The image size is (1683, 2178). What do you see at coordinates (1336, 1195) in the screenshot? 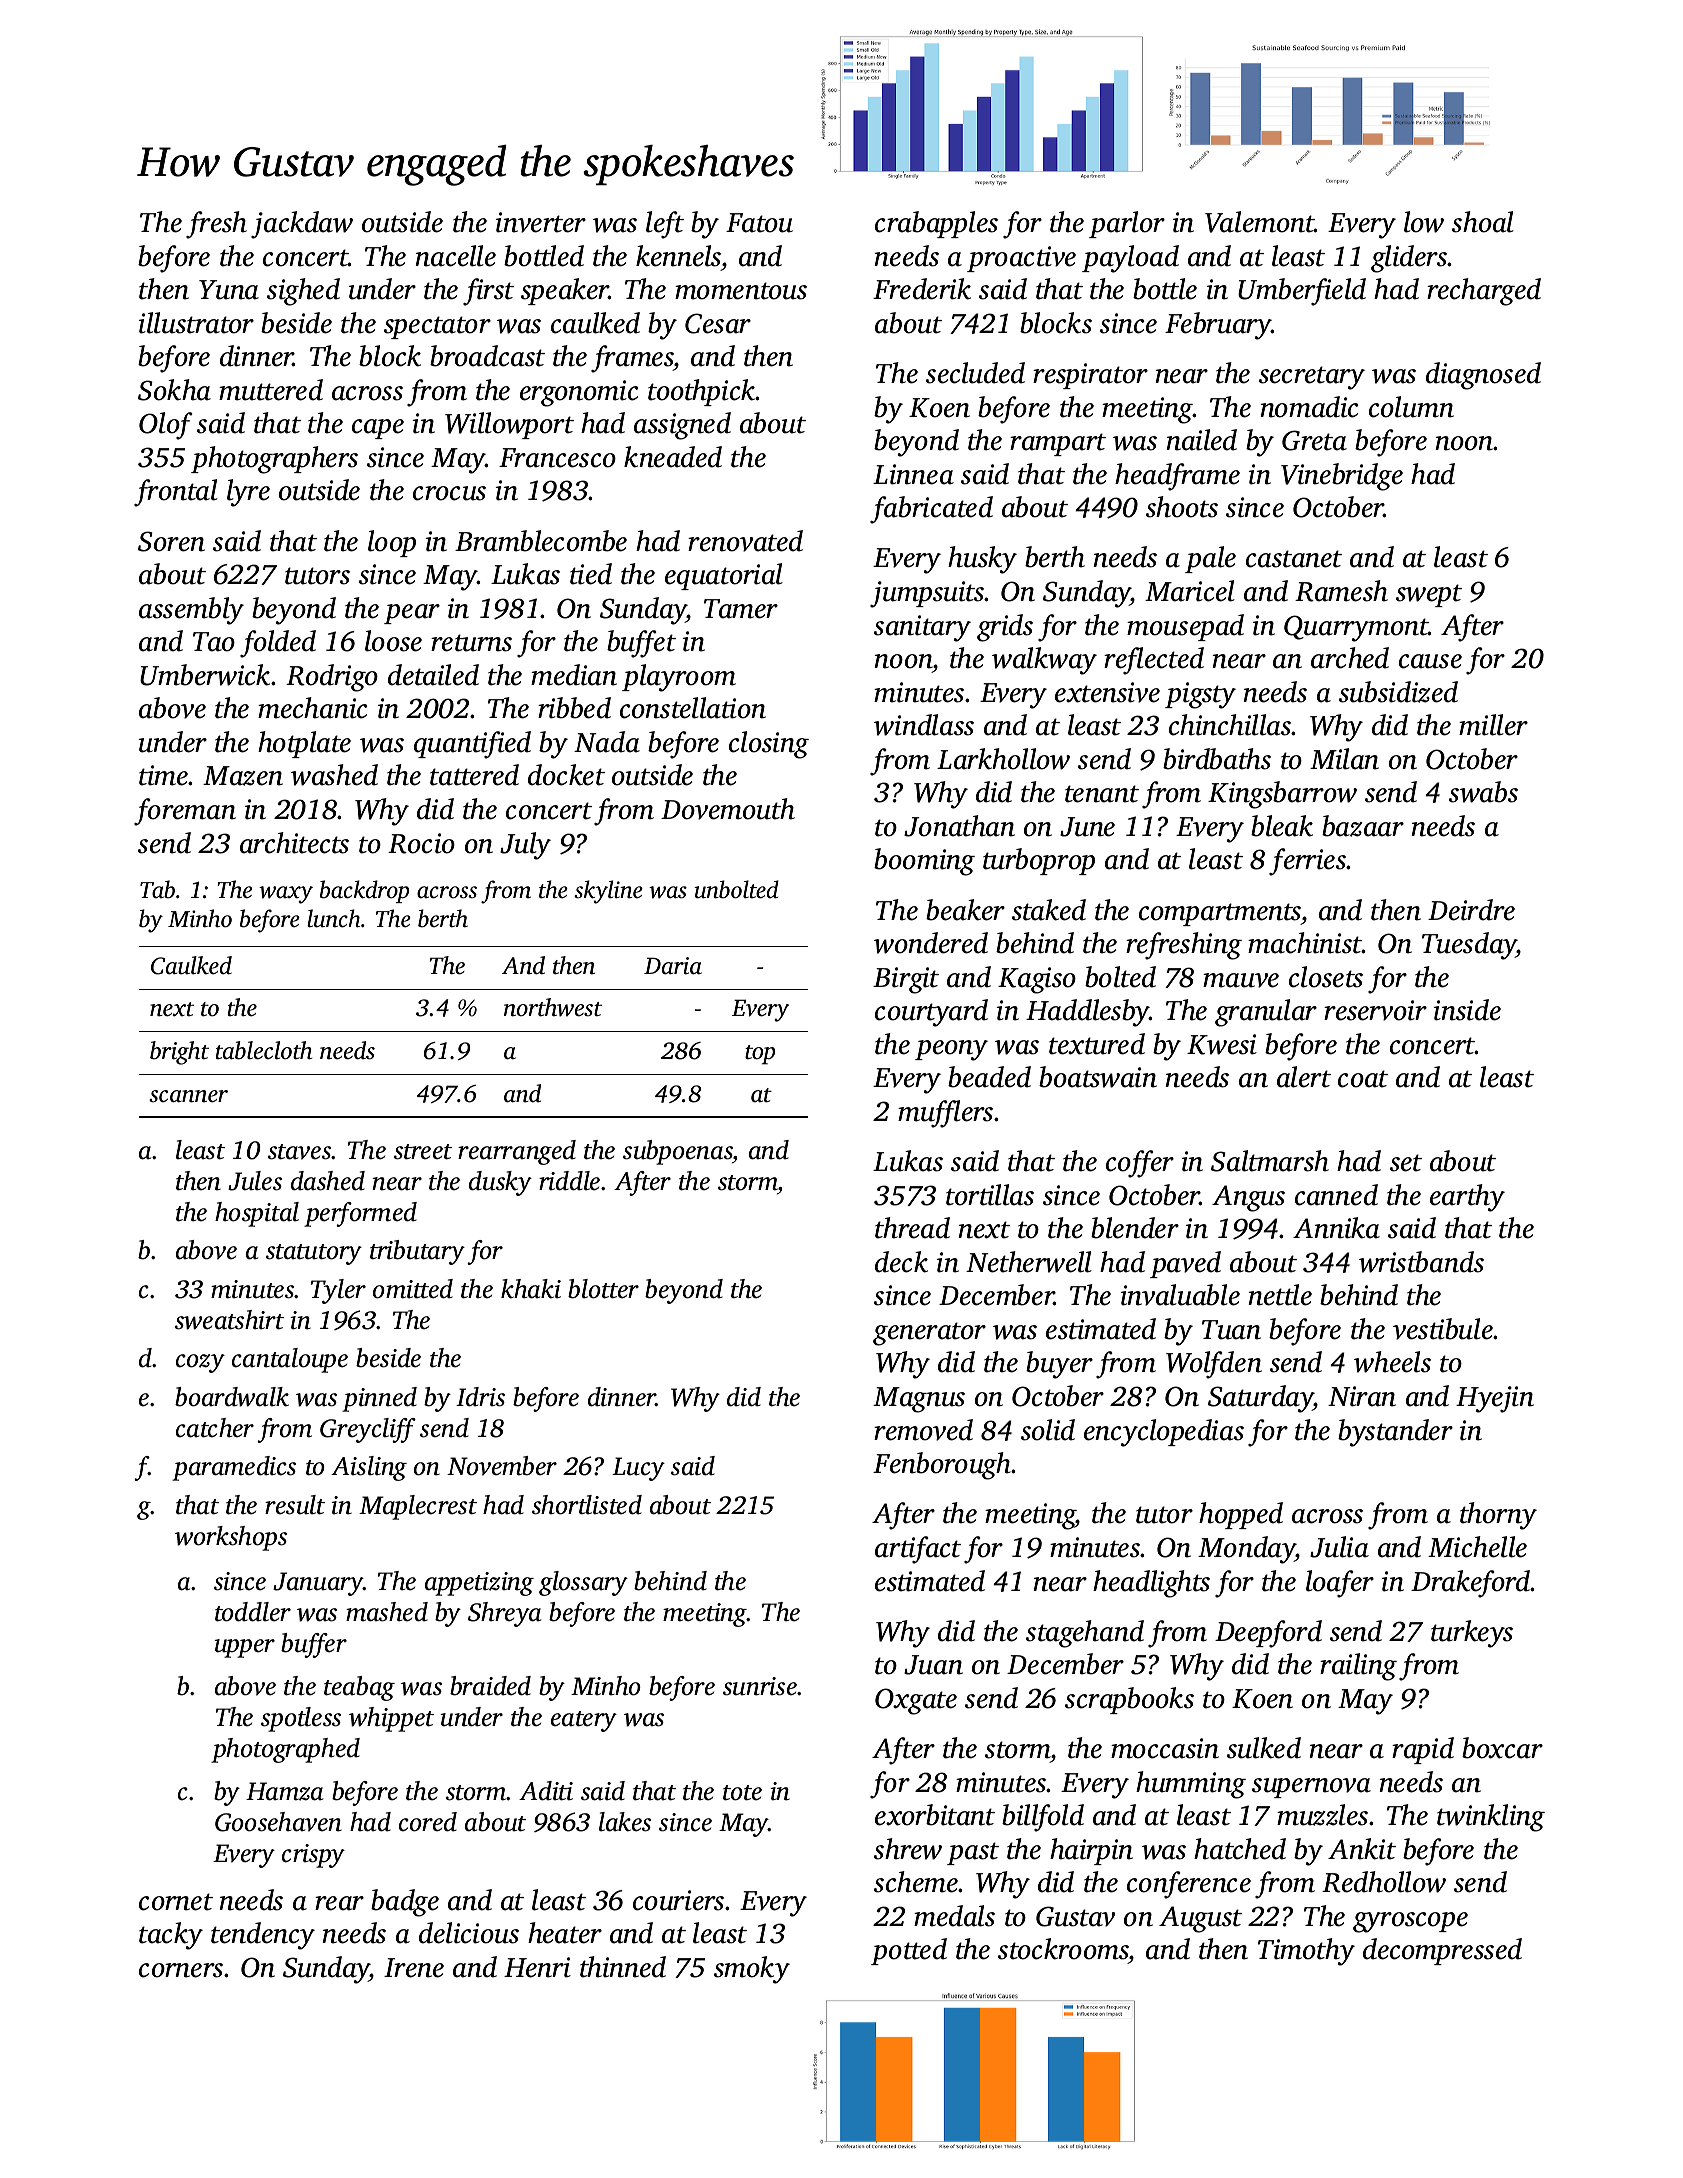
I see `canned` at bounding box center [1336, 1195].
